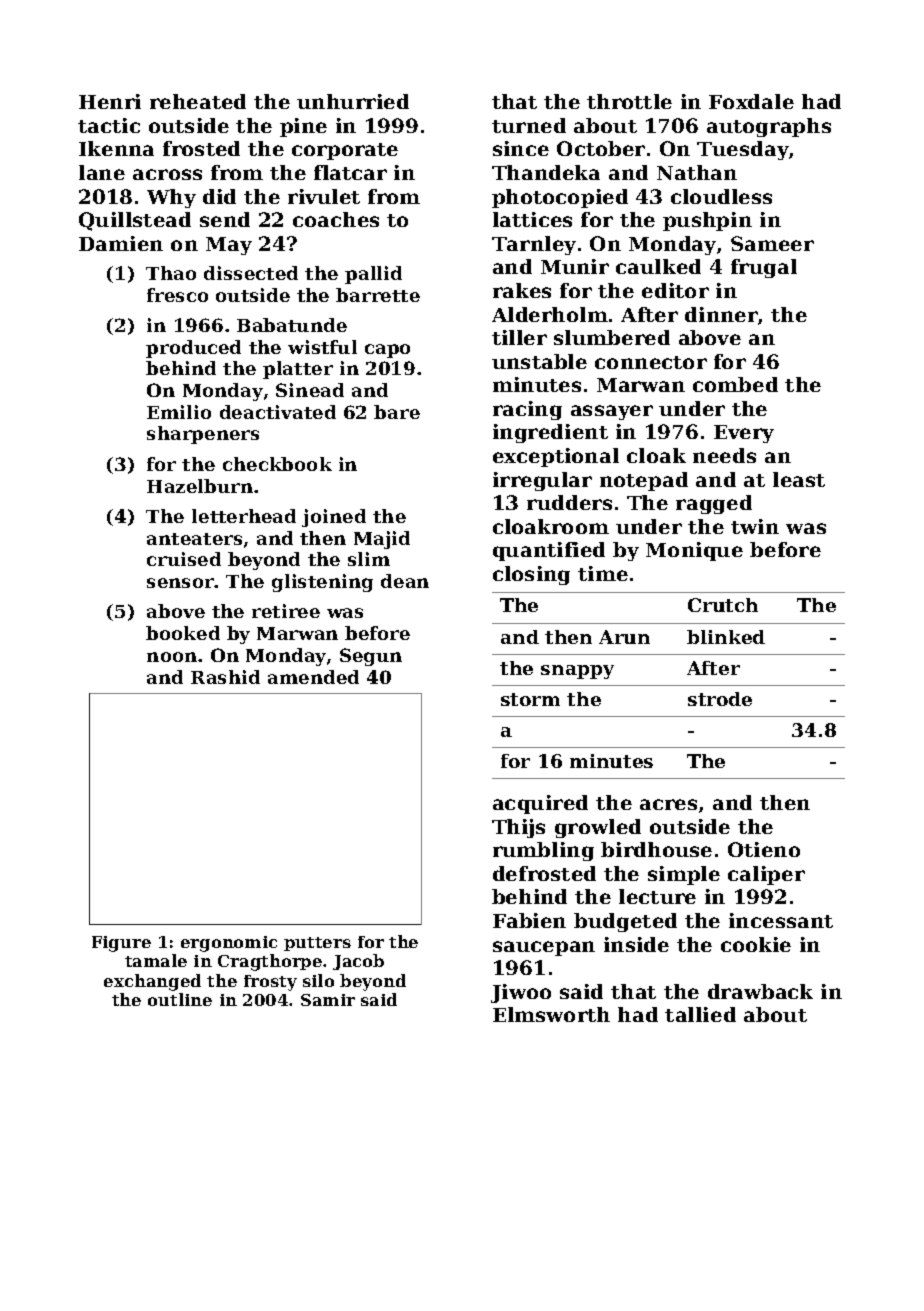  What do you see at coordinates (334, 518) in the page?
I see `joined` at bounding box center [334, 518].
